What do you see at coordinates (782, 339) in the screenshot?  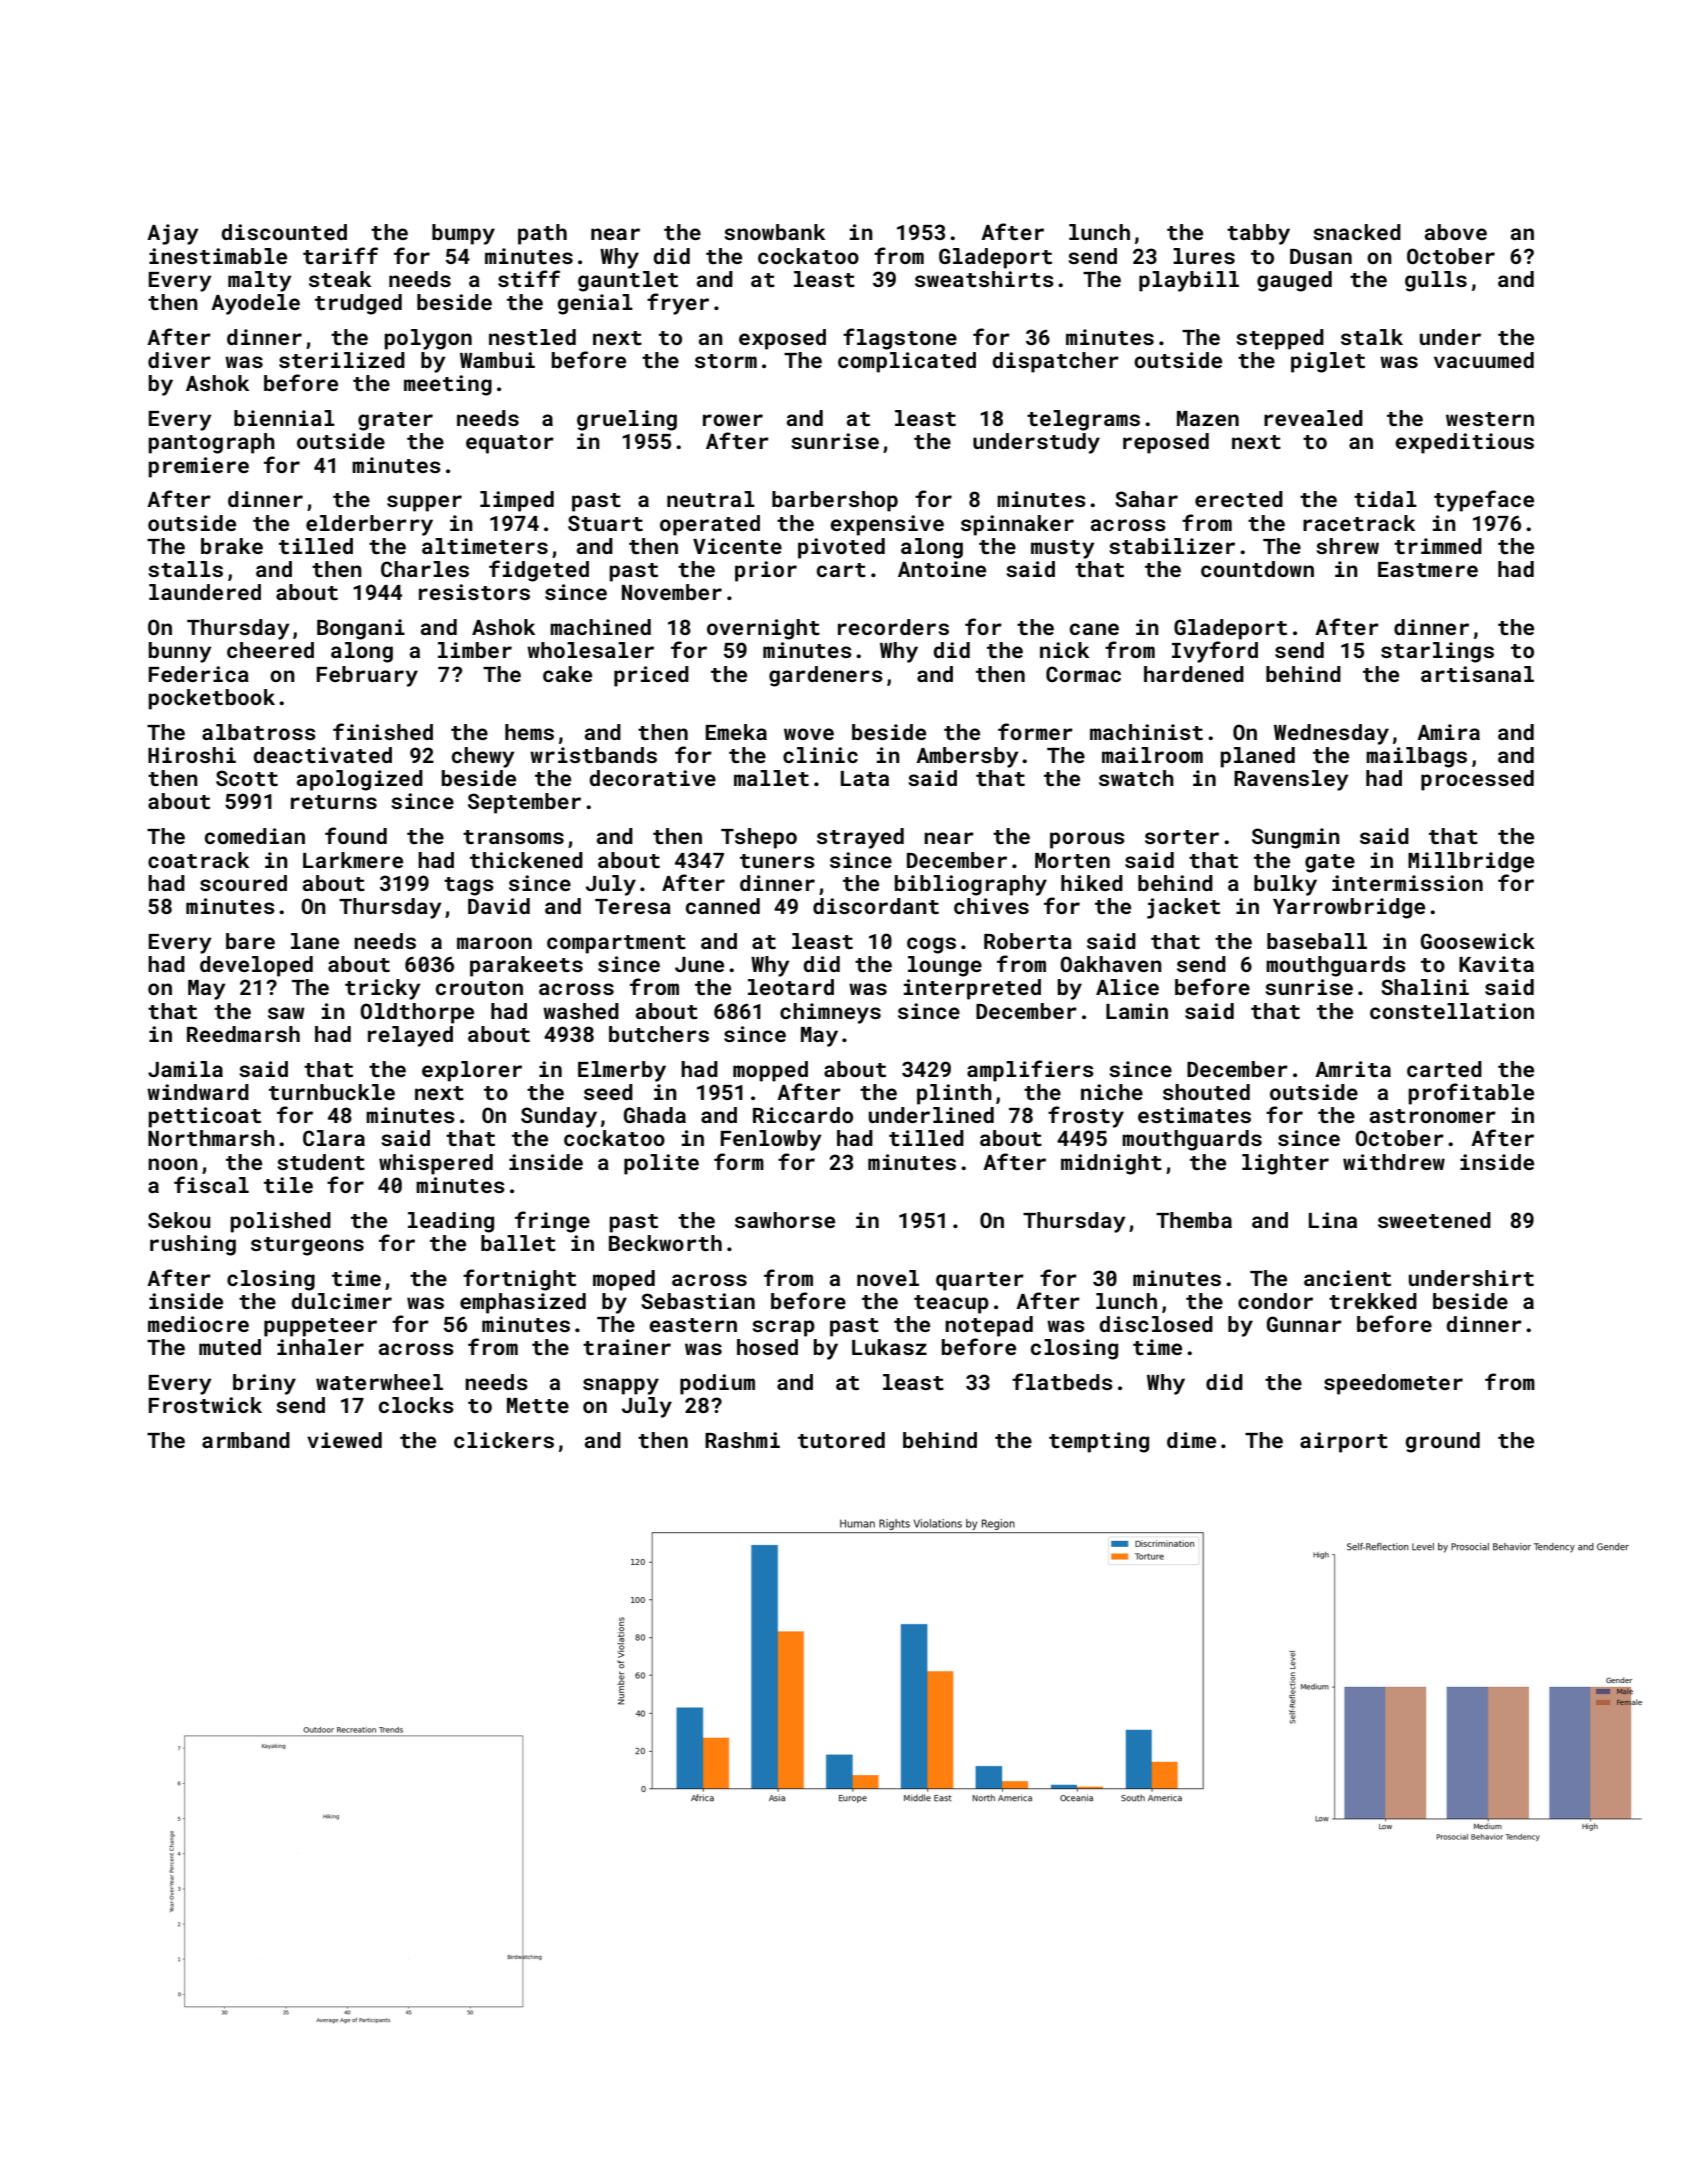 I see `exposed` at bounding box center [782, 339].
